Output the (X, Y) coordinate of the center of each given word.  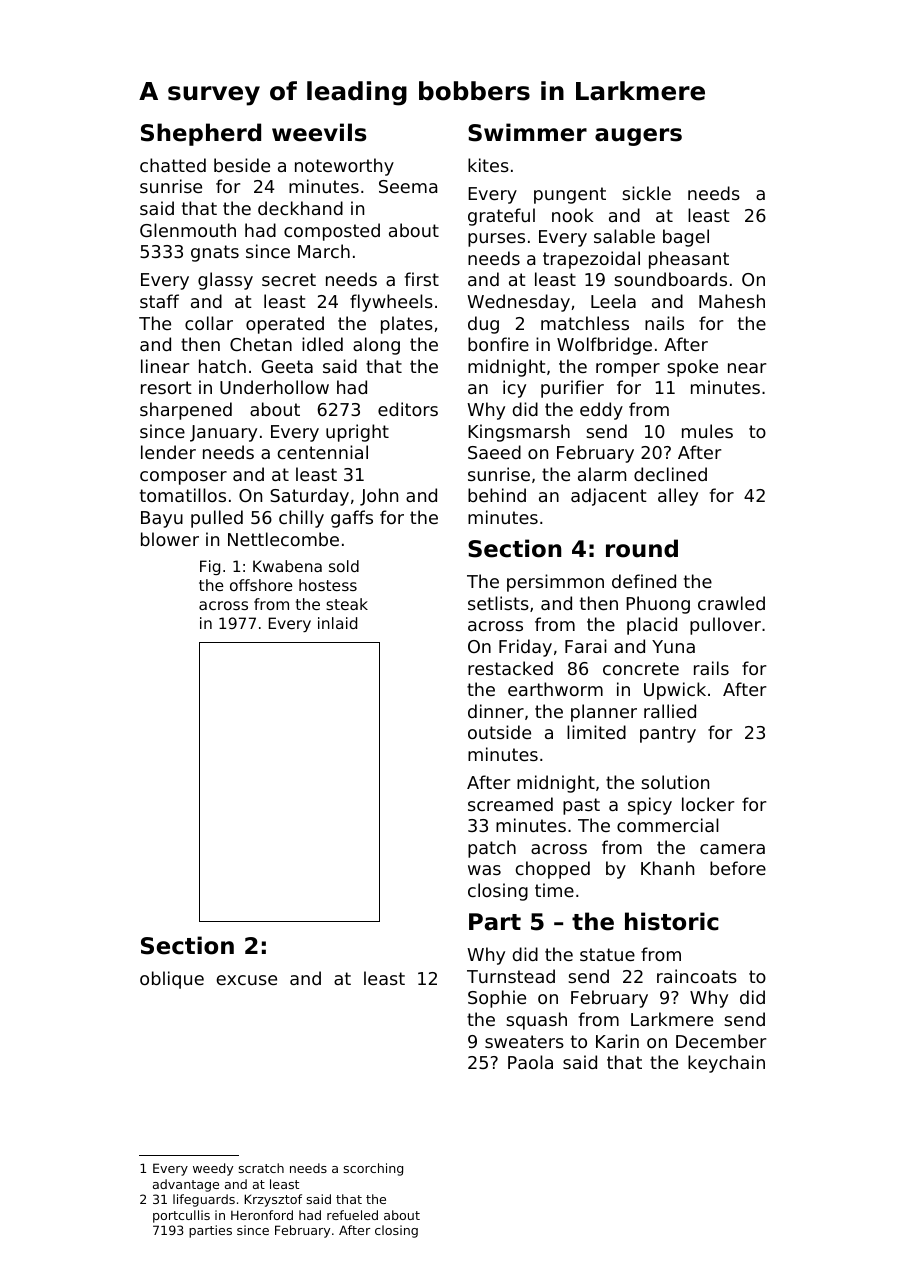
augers (638, 137)
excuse (247, 980)
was (484, 870)
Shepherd (201, 134)
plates (407, 325)
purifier (572, 389)
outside (499, 732)
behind (497, 495)
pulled (217, 519)
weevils (319, 132)
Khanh (667, 868)
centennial (323, 452)
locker (708, 804)
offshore (261, 585)
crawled (731, 603)
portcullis (181, 1216)
